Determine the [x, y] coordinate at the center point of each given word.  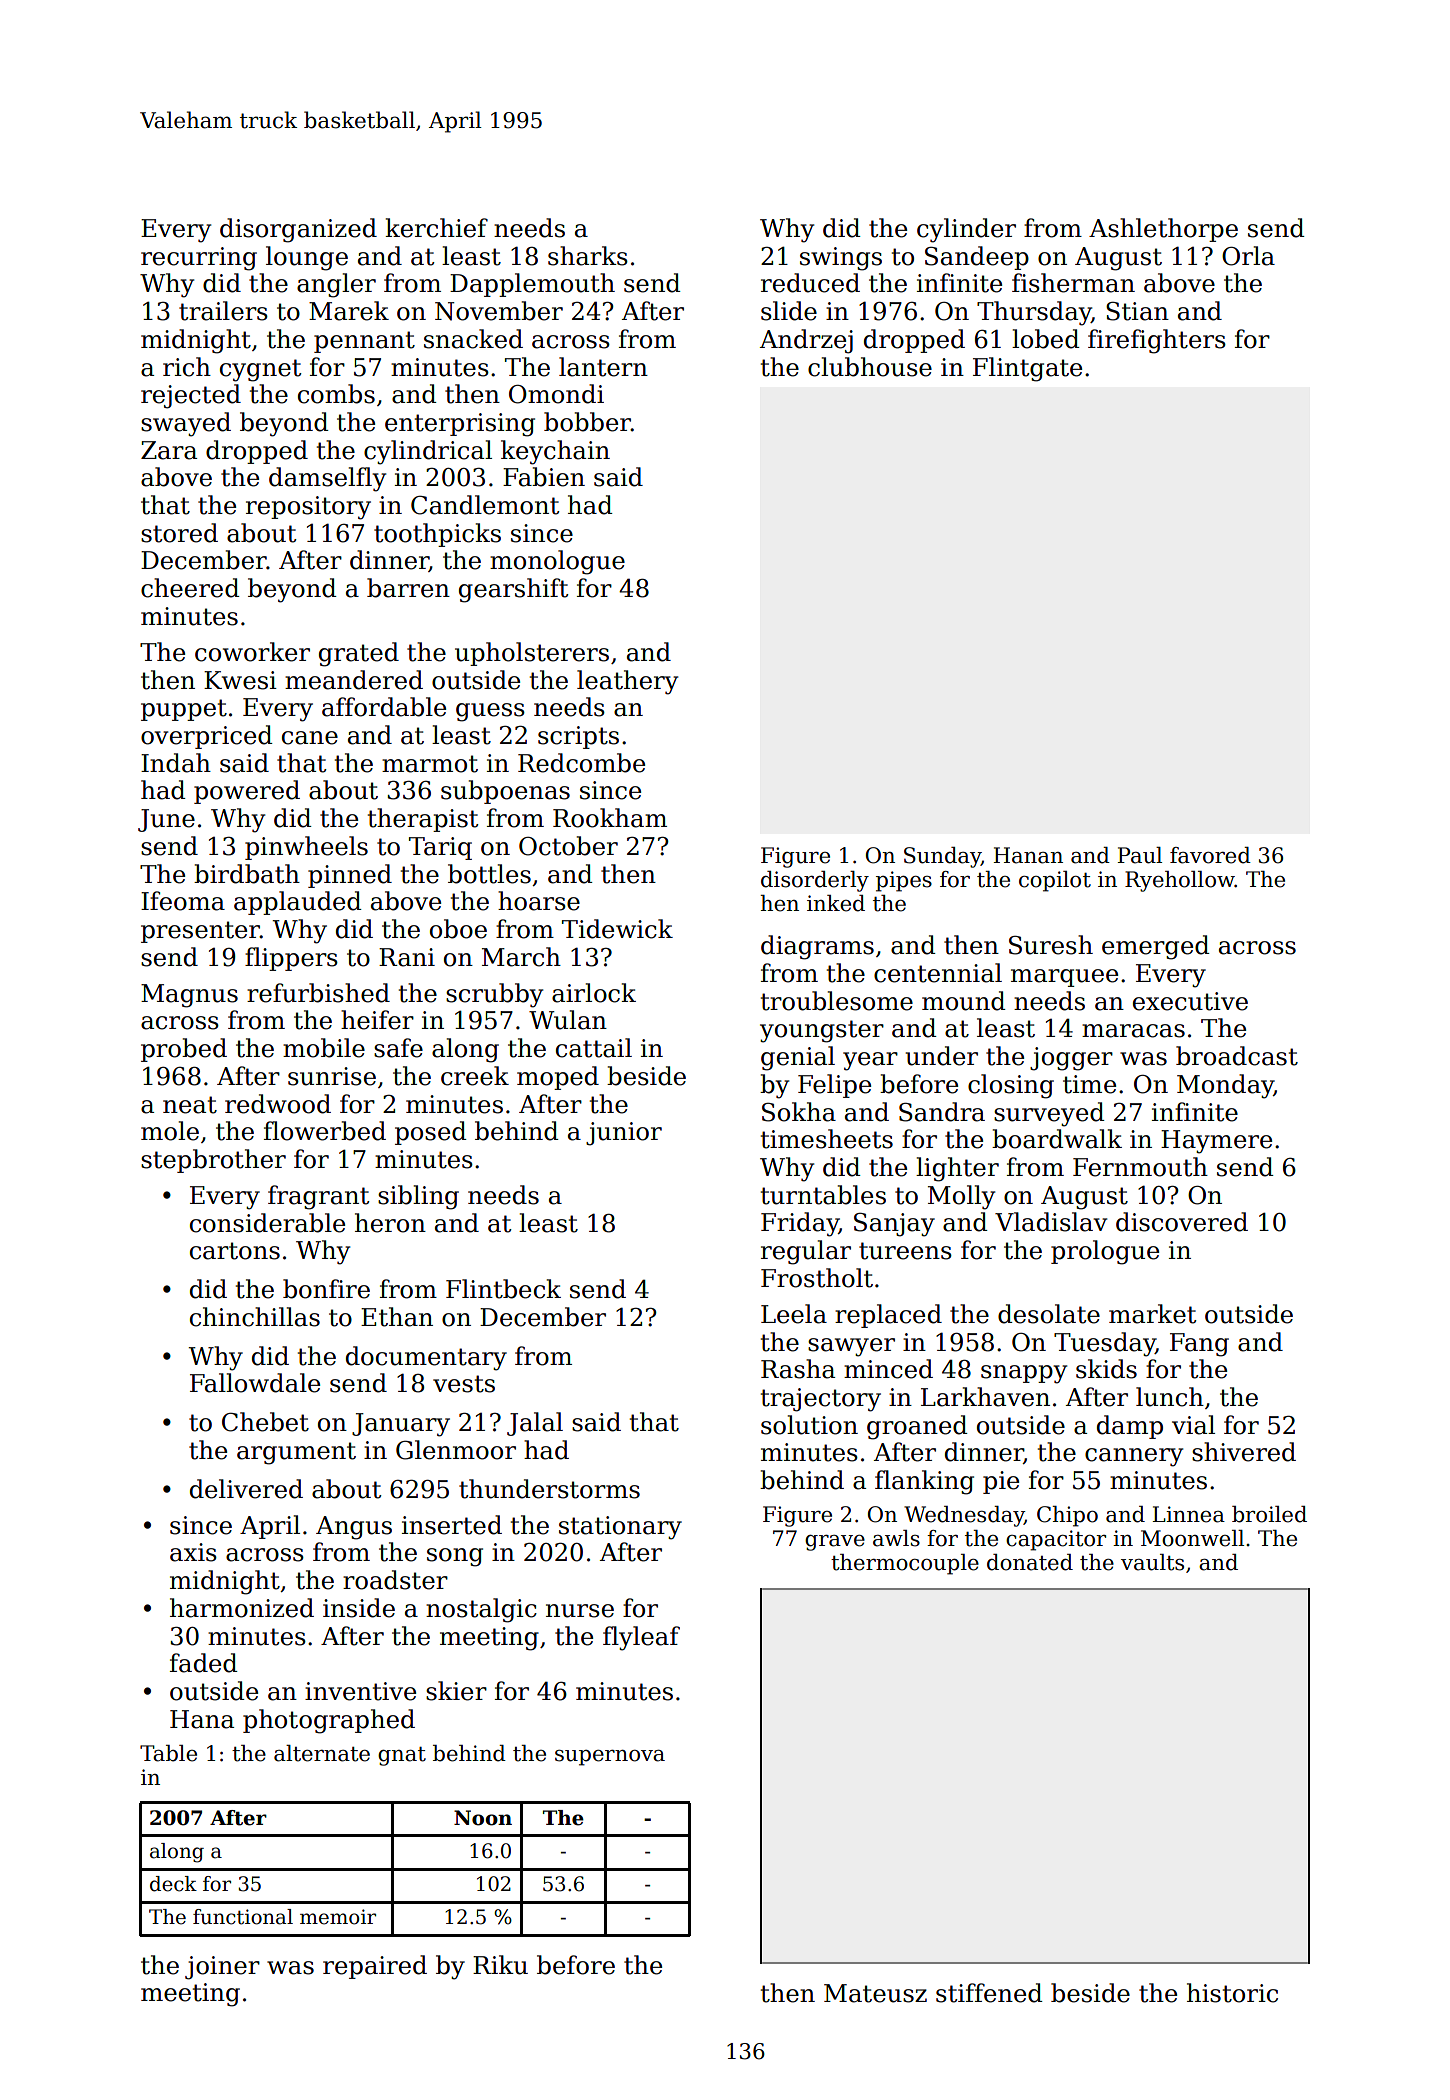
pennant [364, 342]
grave [835, 1543]
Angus [354, 1528]
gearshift [514, 590]
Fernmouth [1140, 1167]
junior [624, 1134]
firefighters [1157, 341]
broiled [1269, 1514]
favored [1210, 855]
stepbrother [213, 1161]
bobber [587, 422]
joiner [222, 1968]
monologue [557, 562]
